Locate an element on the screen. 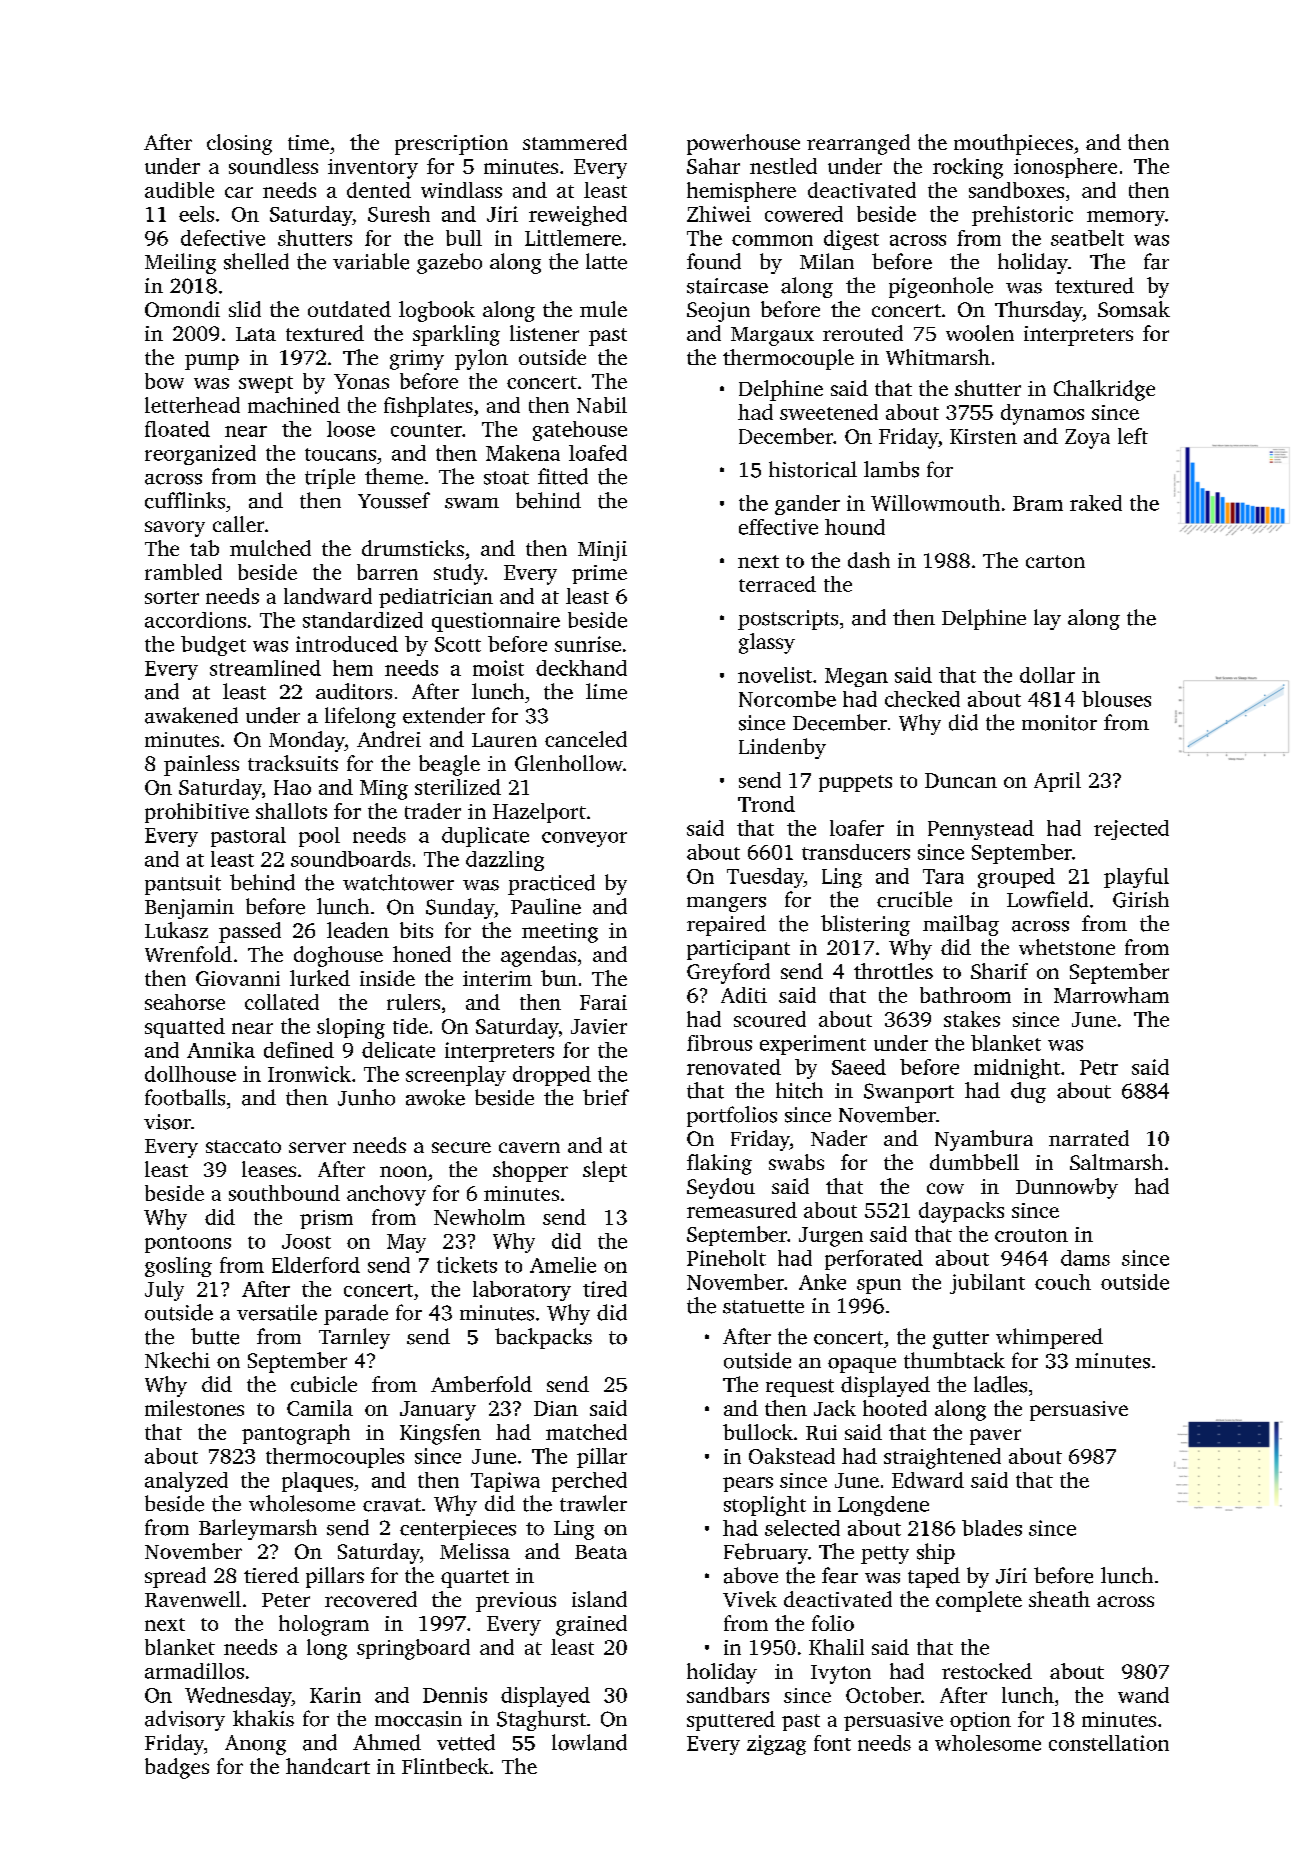 The height and width of the screenshot is (1858, 1314). Trond is located at coordinates (766, 804).
